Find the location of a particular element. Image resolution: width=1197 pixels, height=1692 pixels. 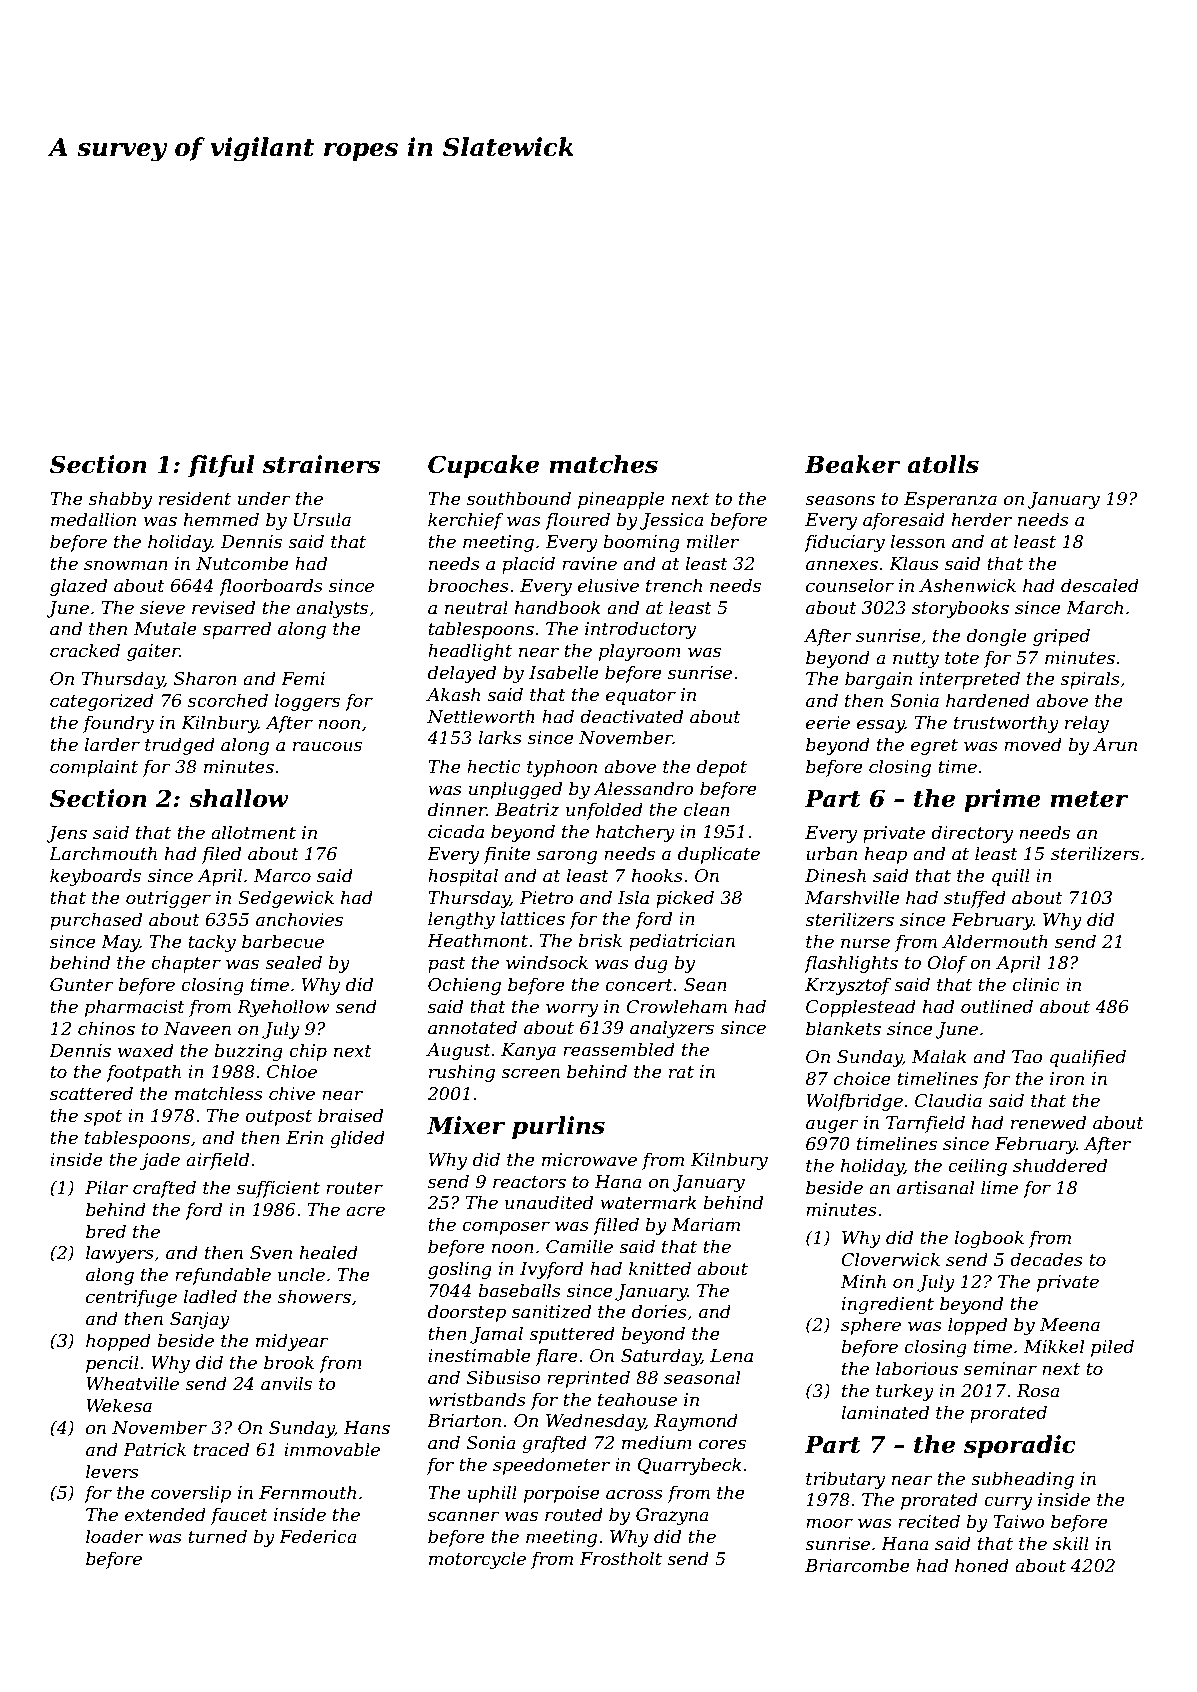

Beaker is located at coordinates (852, 464).
